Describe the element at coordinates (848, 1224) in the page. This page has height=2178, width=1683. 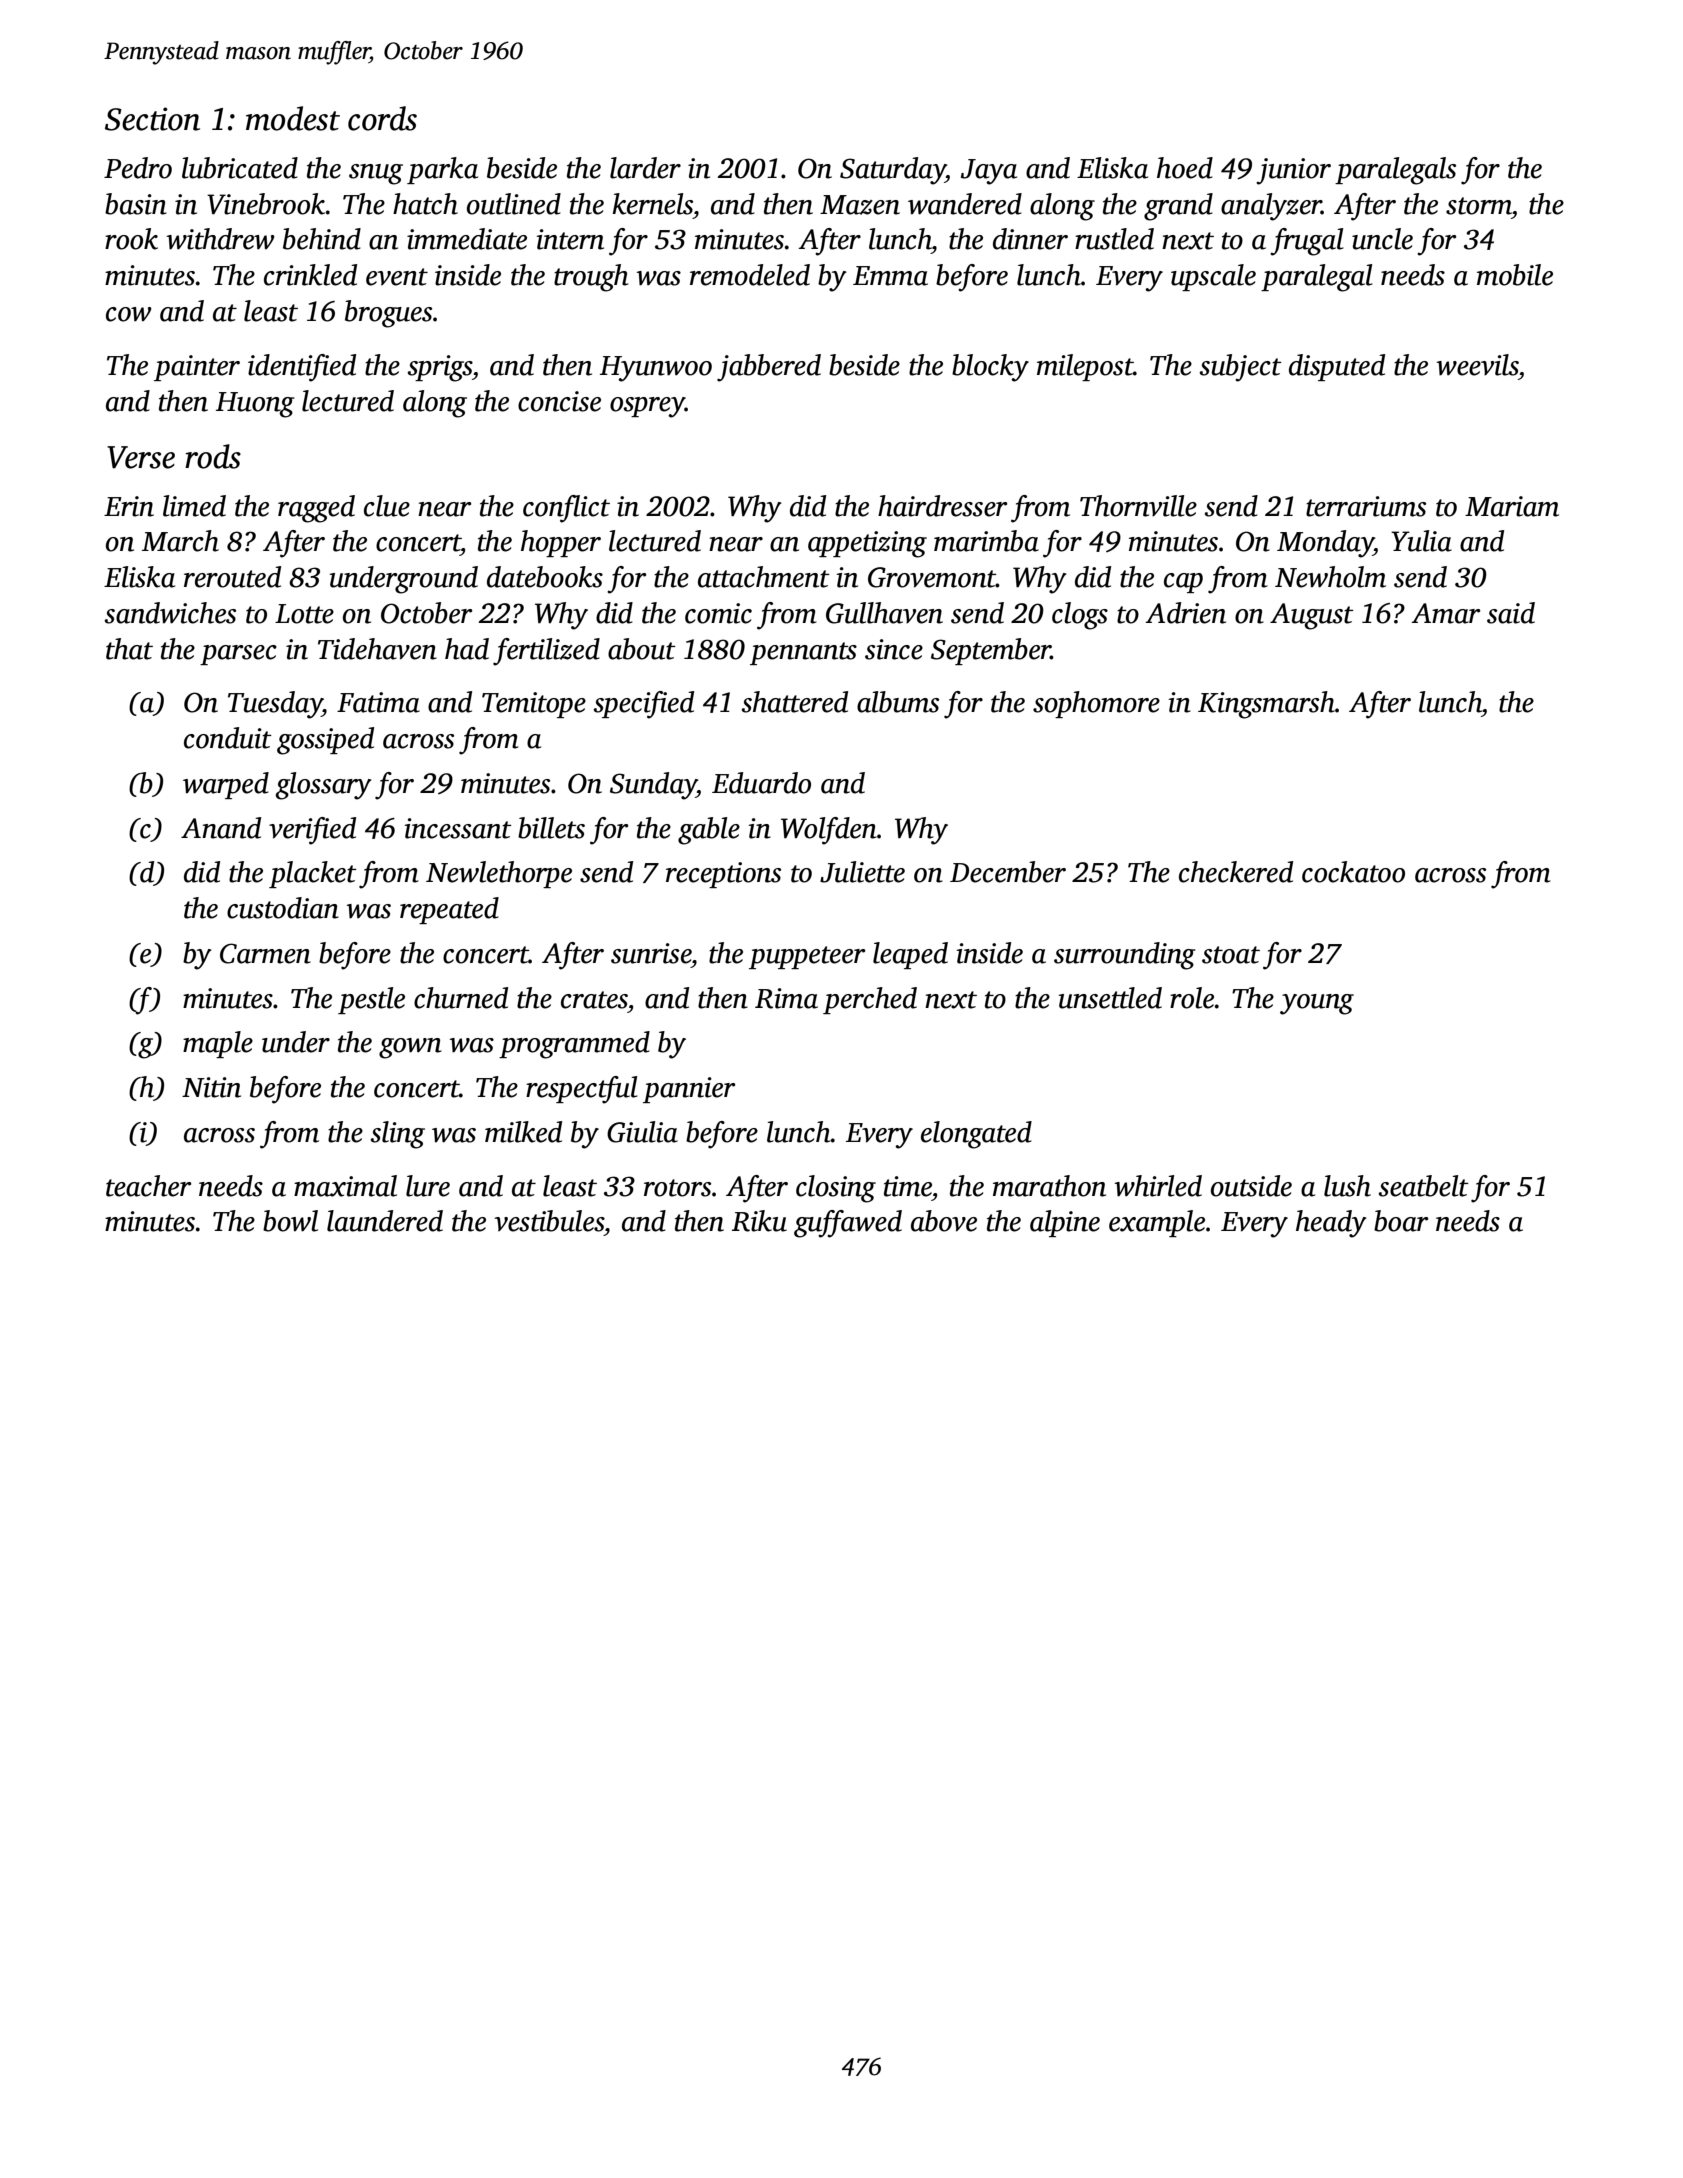
I see `guffawed` at that location.
